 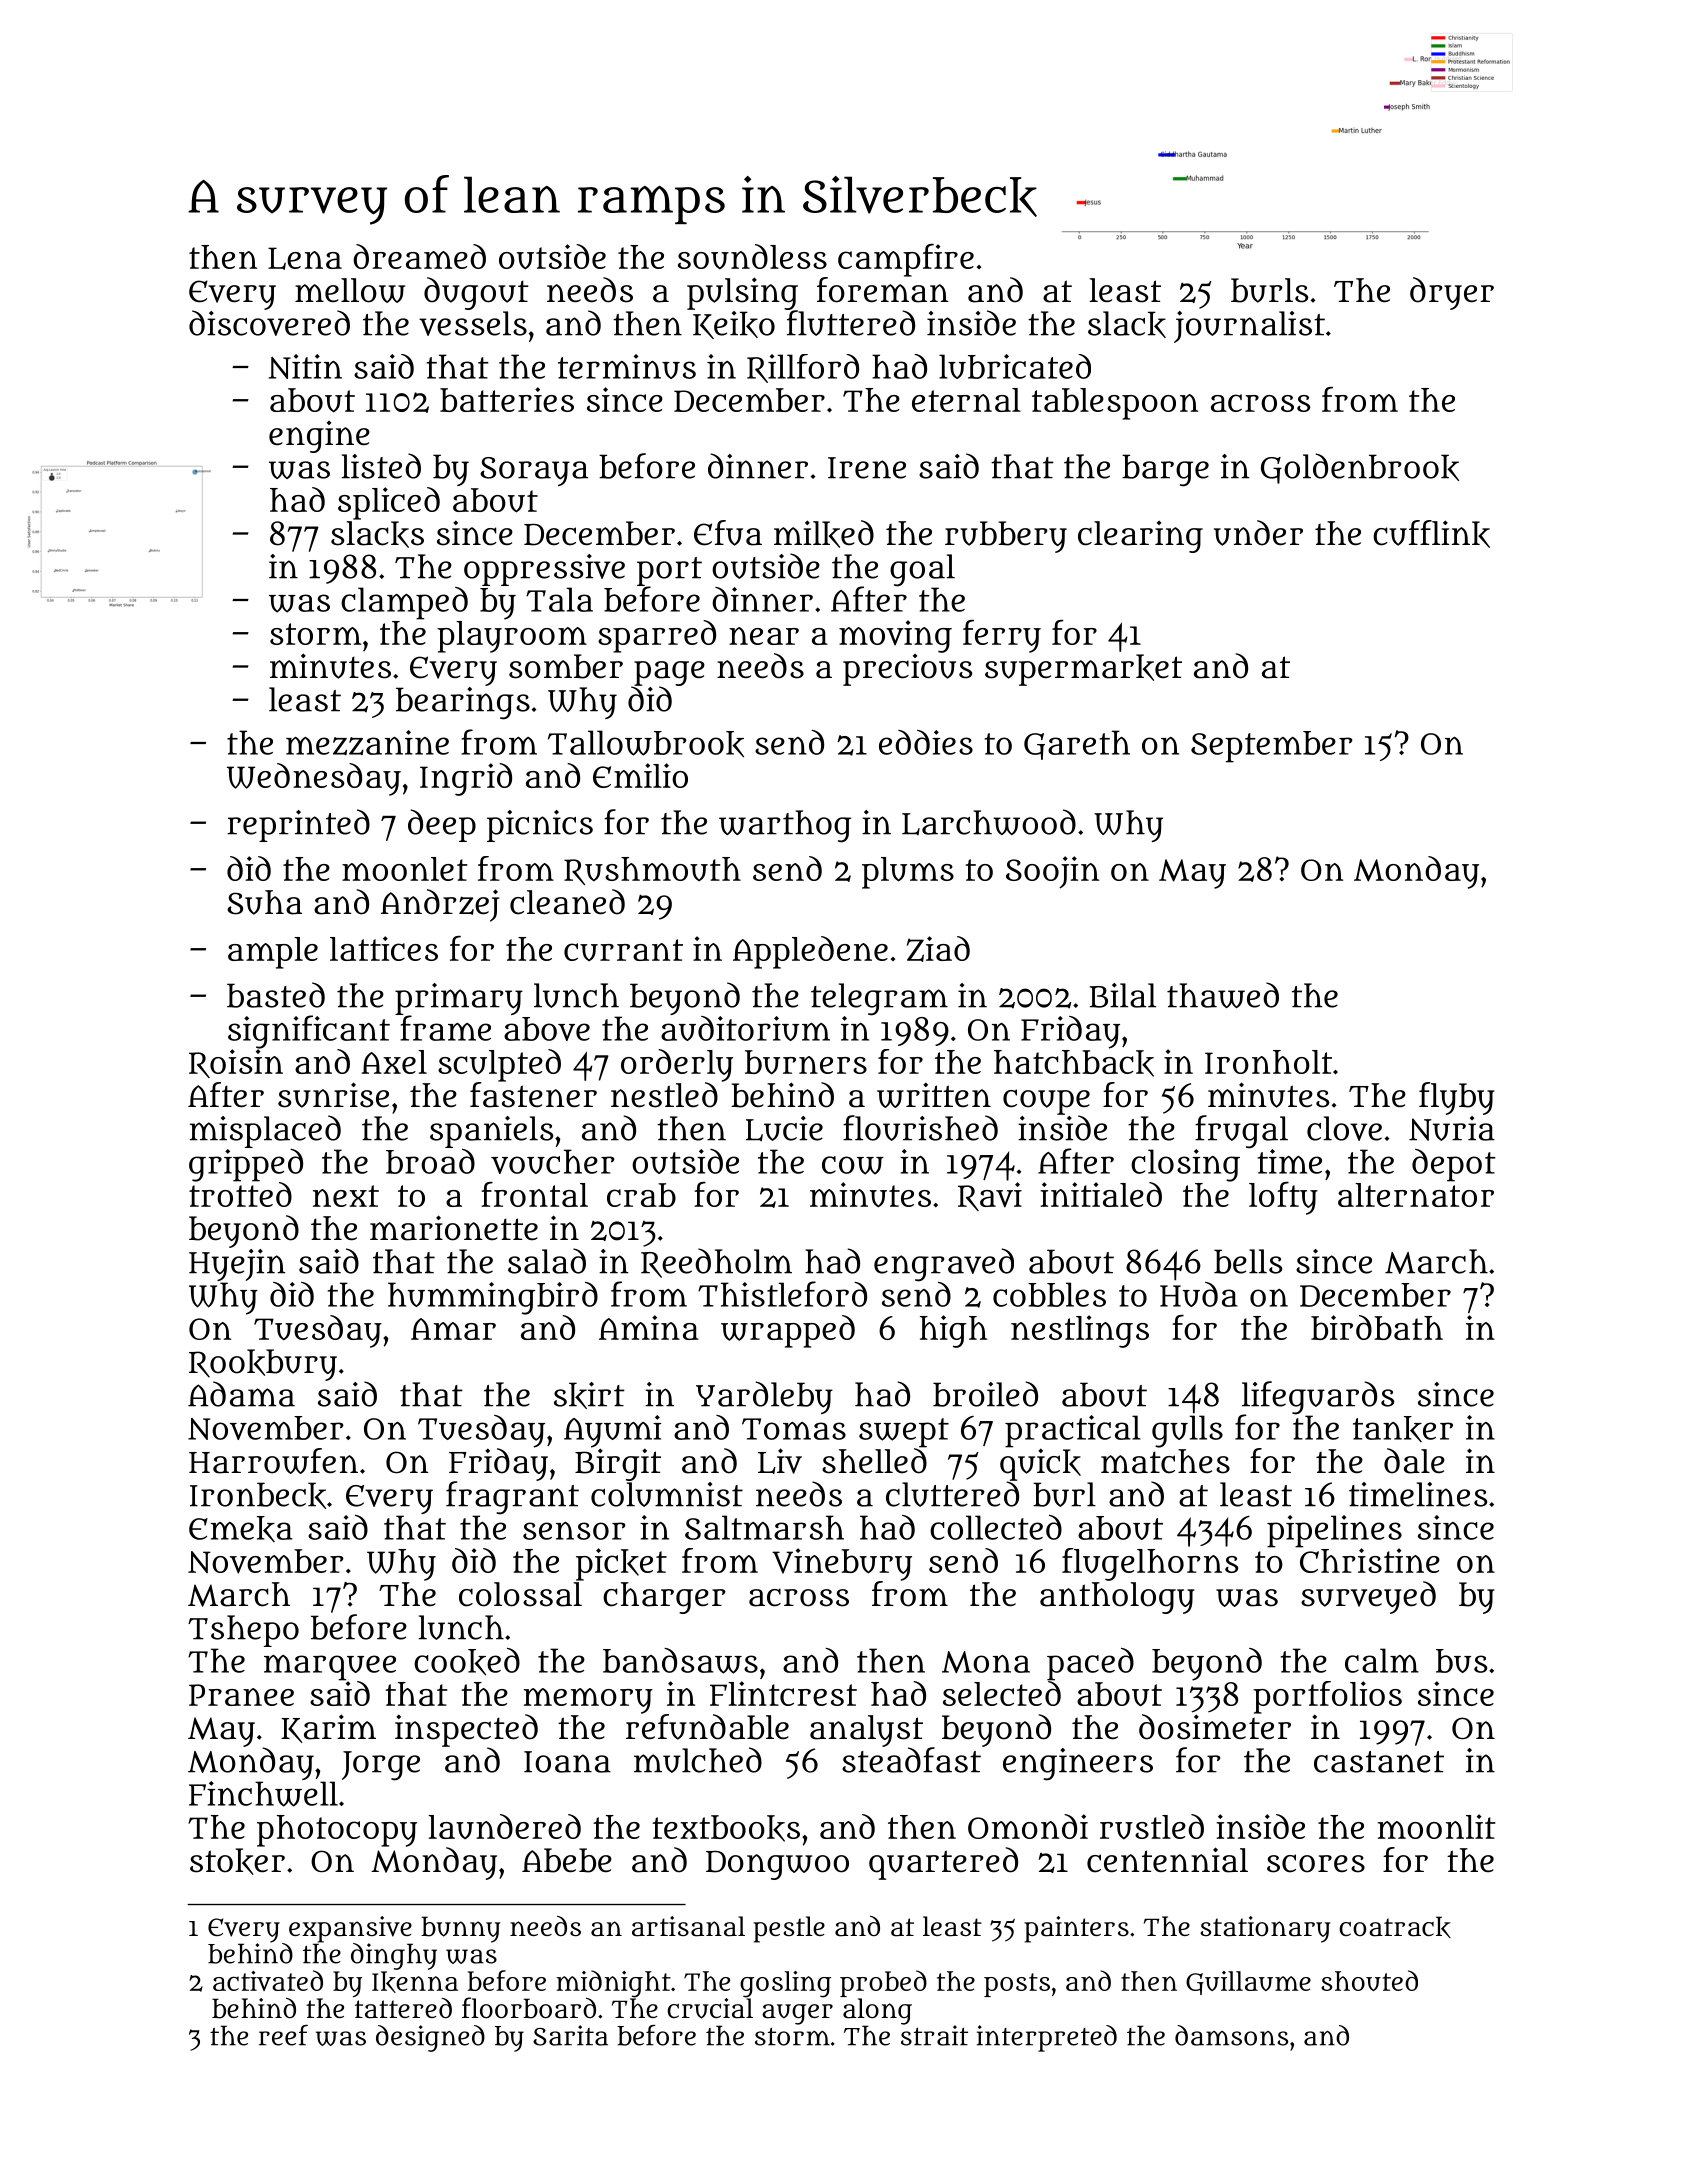 I want to click on anthology, so click(x=1117, y=1598).
